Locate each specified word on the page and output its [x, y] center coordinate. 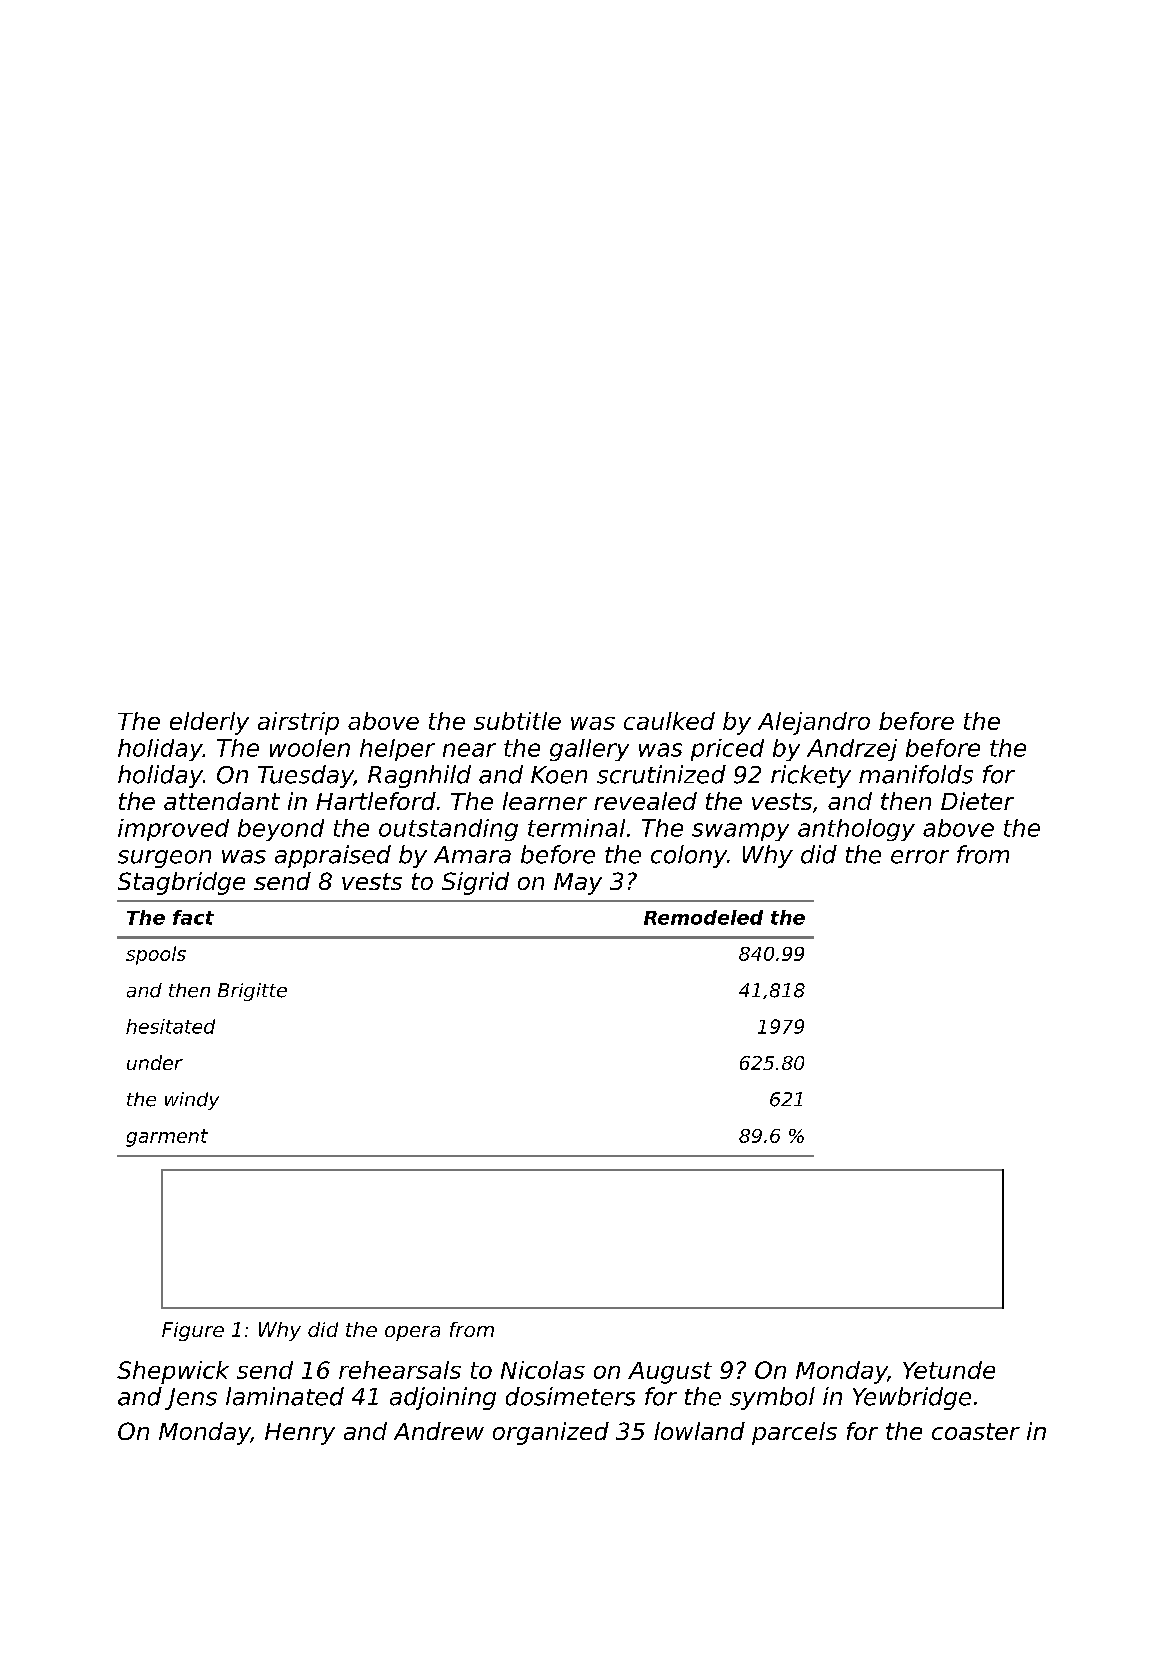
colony [689, 856]
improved [173, 830]
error [920, 857]
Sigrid [475, 883]
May [578, 884]
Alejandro [814, 723]
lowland [699, 1431]
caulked [669, 721]
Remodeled [703, 917]
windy [192, 1101]
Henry [300, 1434]
